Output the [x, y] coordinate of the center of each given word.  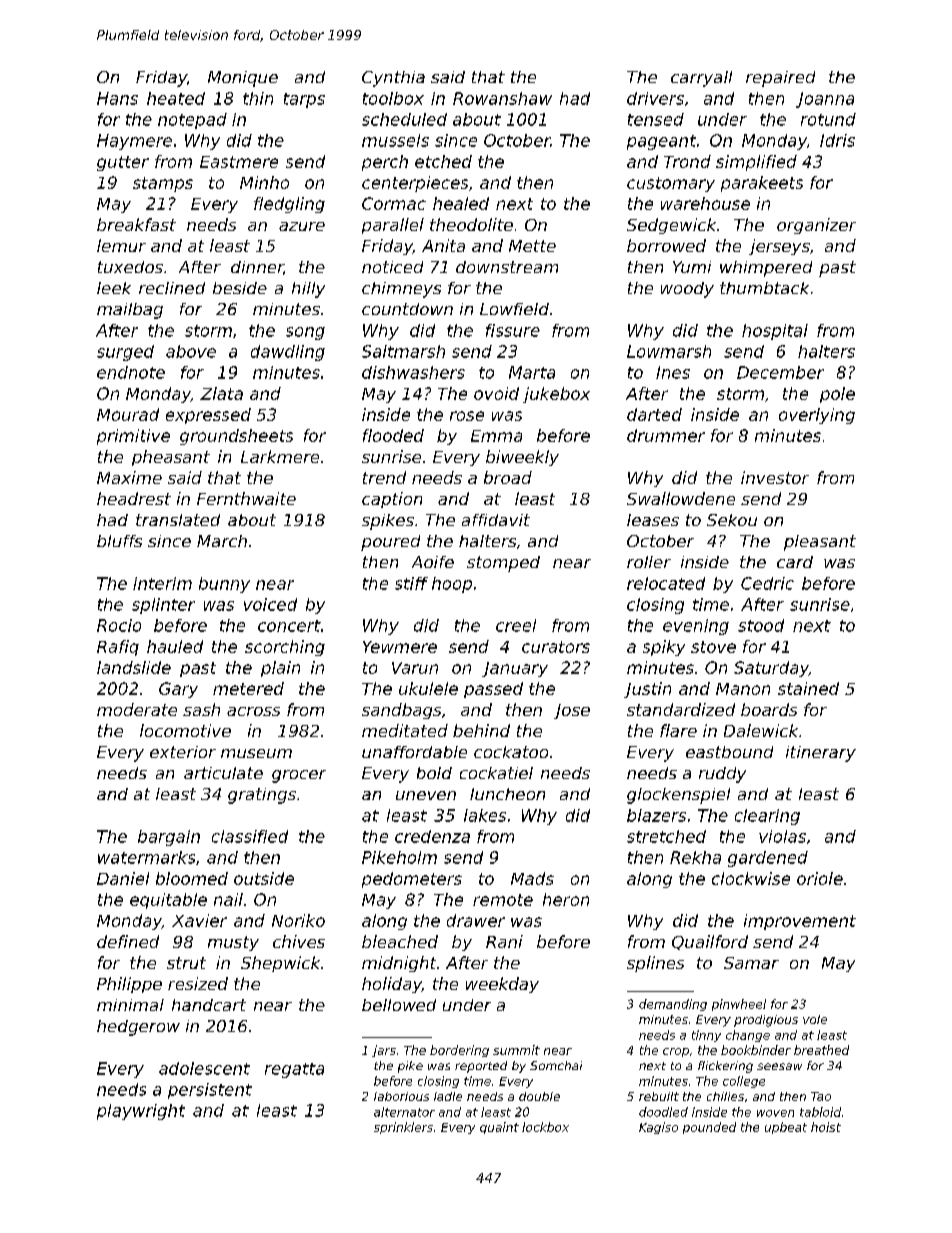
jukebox [556, 395]
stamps [163, 184]
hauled [175, 646]
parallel [393, 226]
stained [808, 688]
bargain [169, 838]
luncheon [507, 794]
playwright [141, 1112]
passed [493, 690]
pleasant [820, 543]
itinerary [821, 754]
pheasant [171, 458]
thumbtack [764, 288]
